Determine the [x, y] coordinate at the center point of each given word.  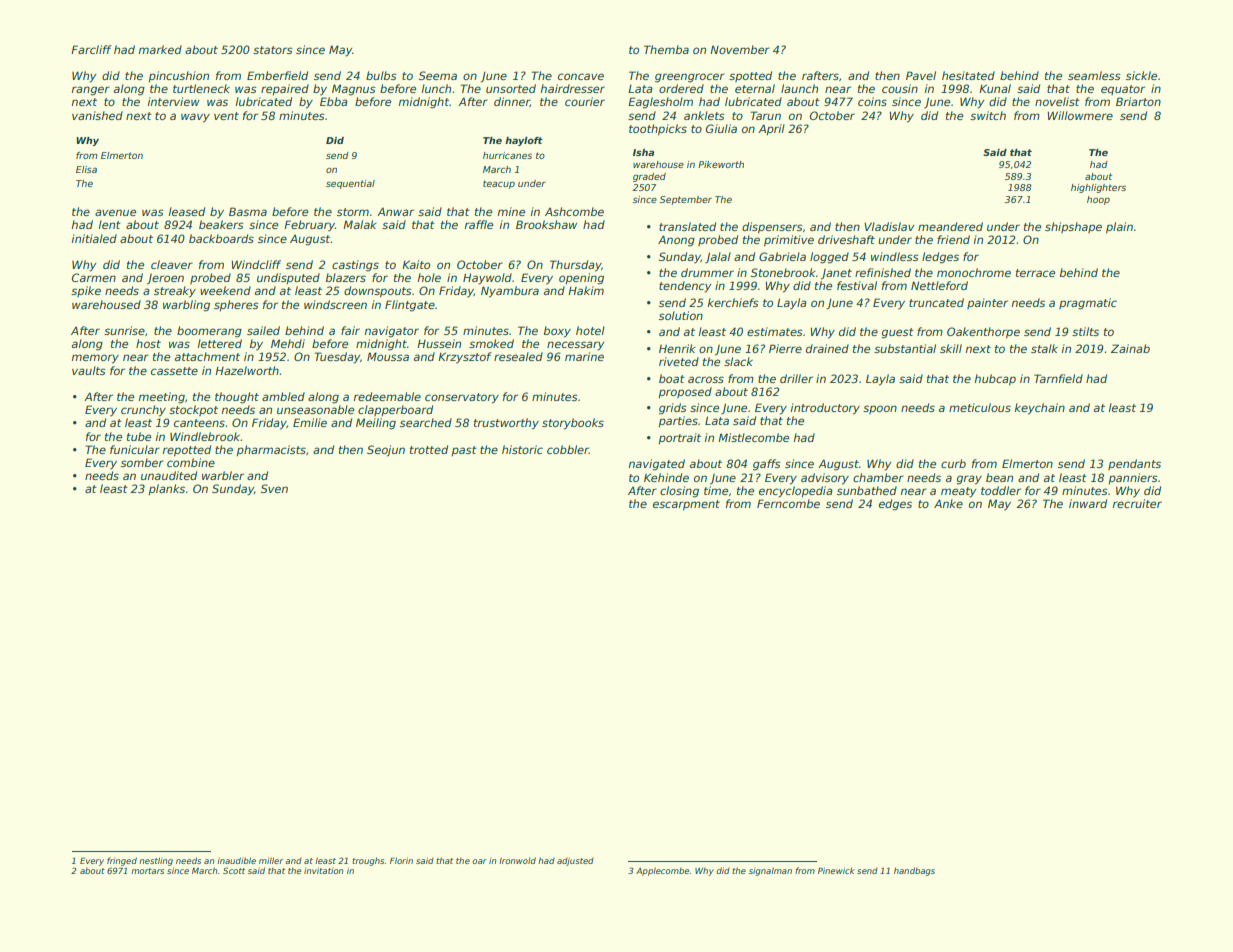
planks [167, 489]
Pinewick [836, 870]
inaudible [236, 860]
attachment [207, 356]
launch [799, 88]
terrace [1035, 273]
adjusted [575, 861]
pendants [1134, 464]
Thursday [575, 266]
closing [679, 492]
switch [988, 115]
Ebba [334, 101]
